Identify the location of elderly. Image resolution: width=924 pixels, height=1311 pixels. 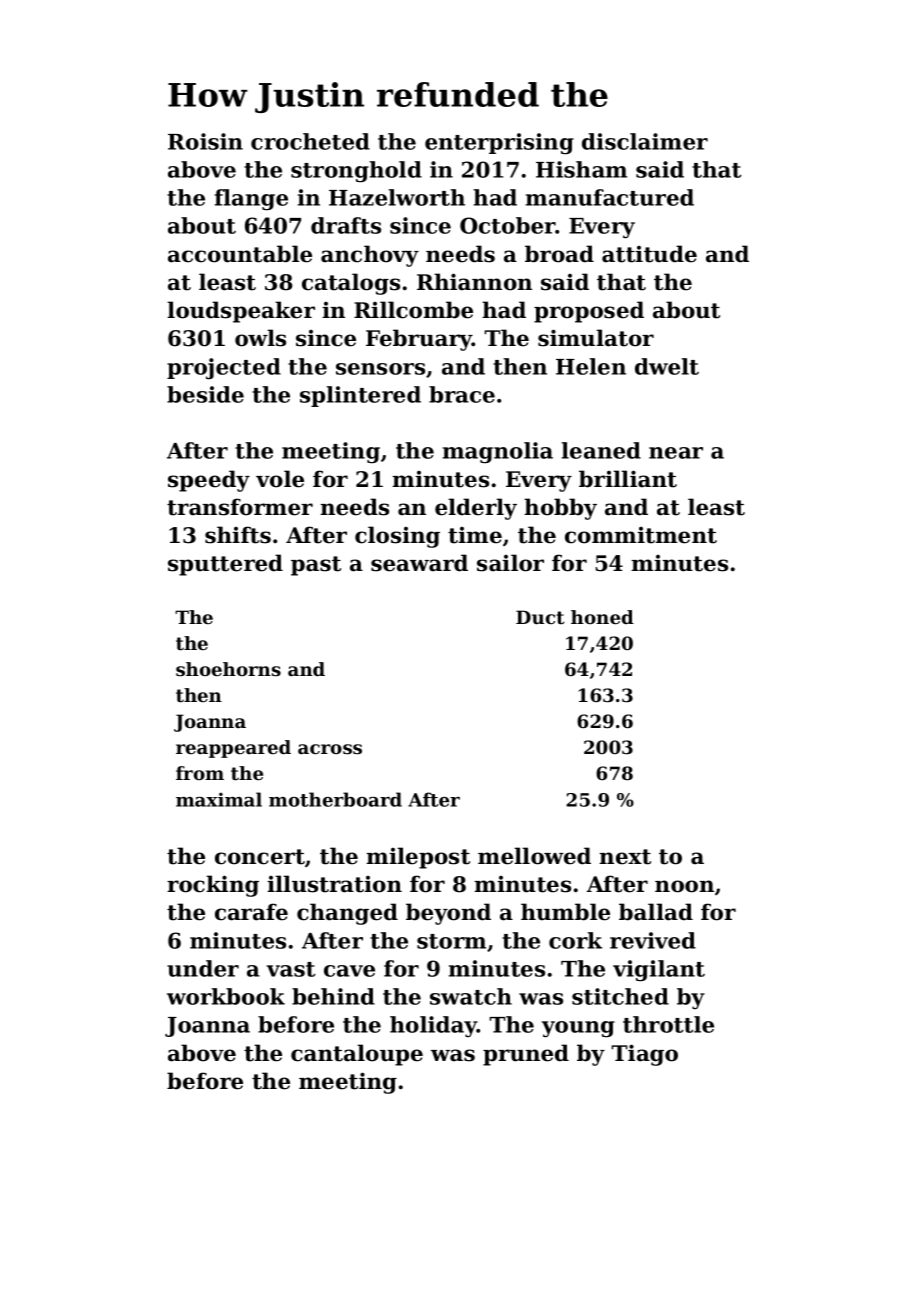
(476, 509).
